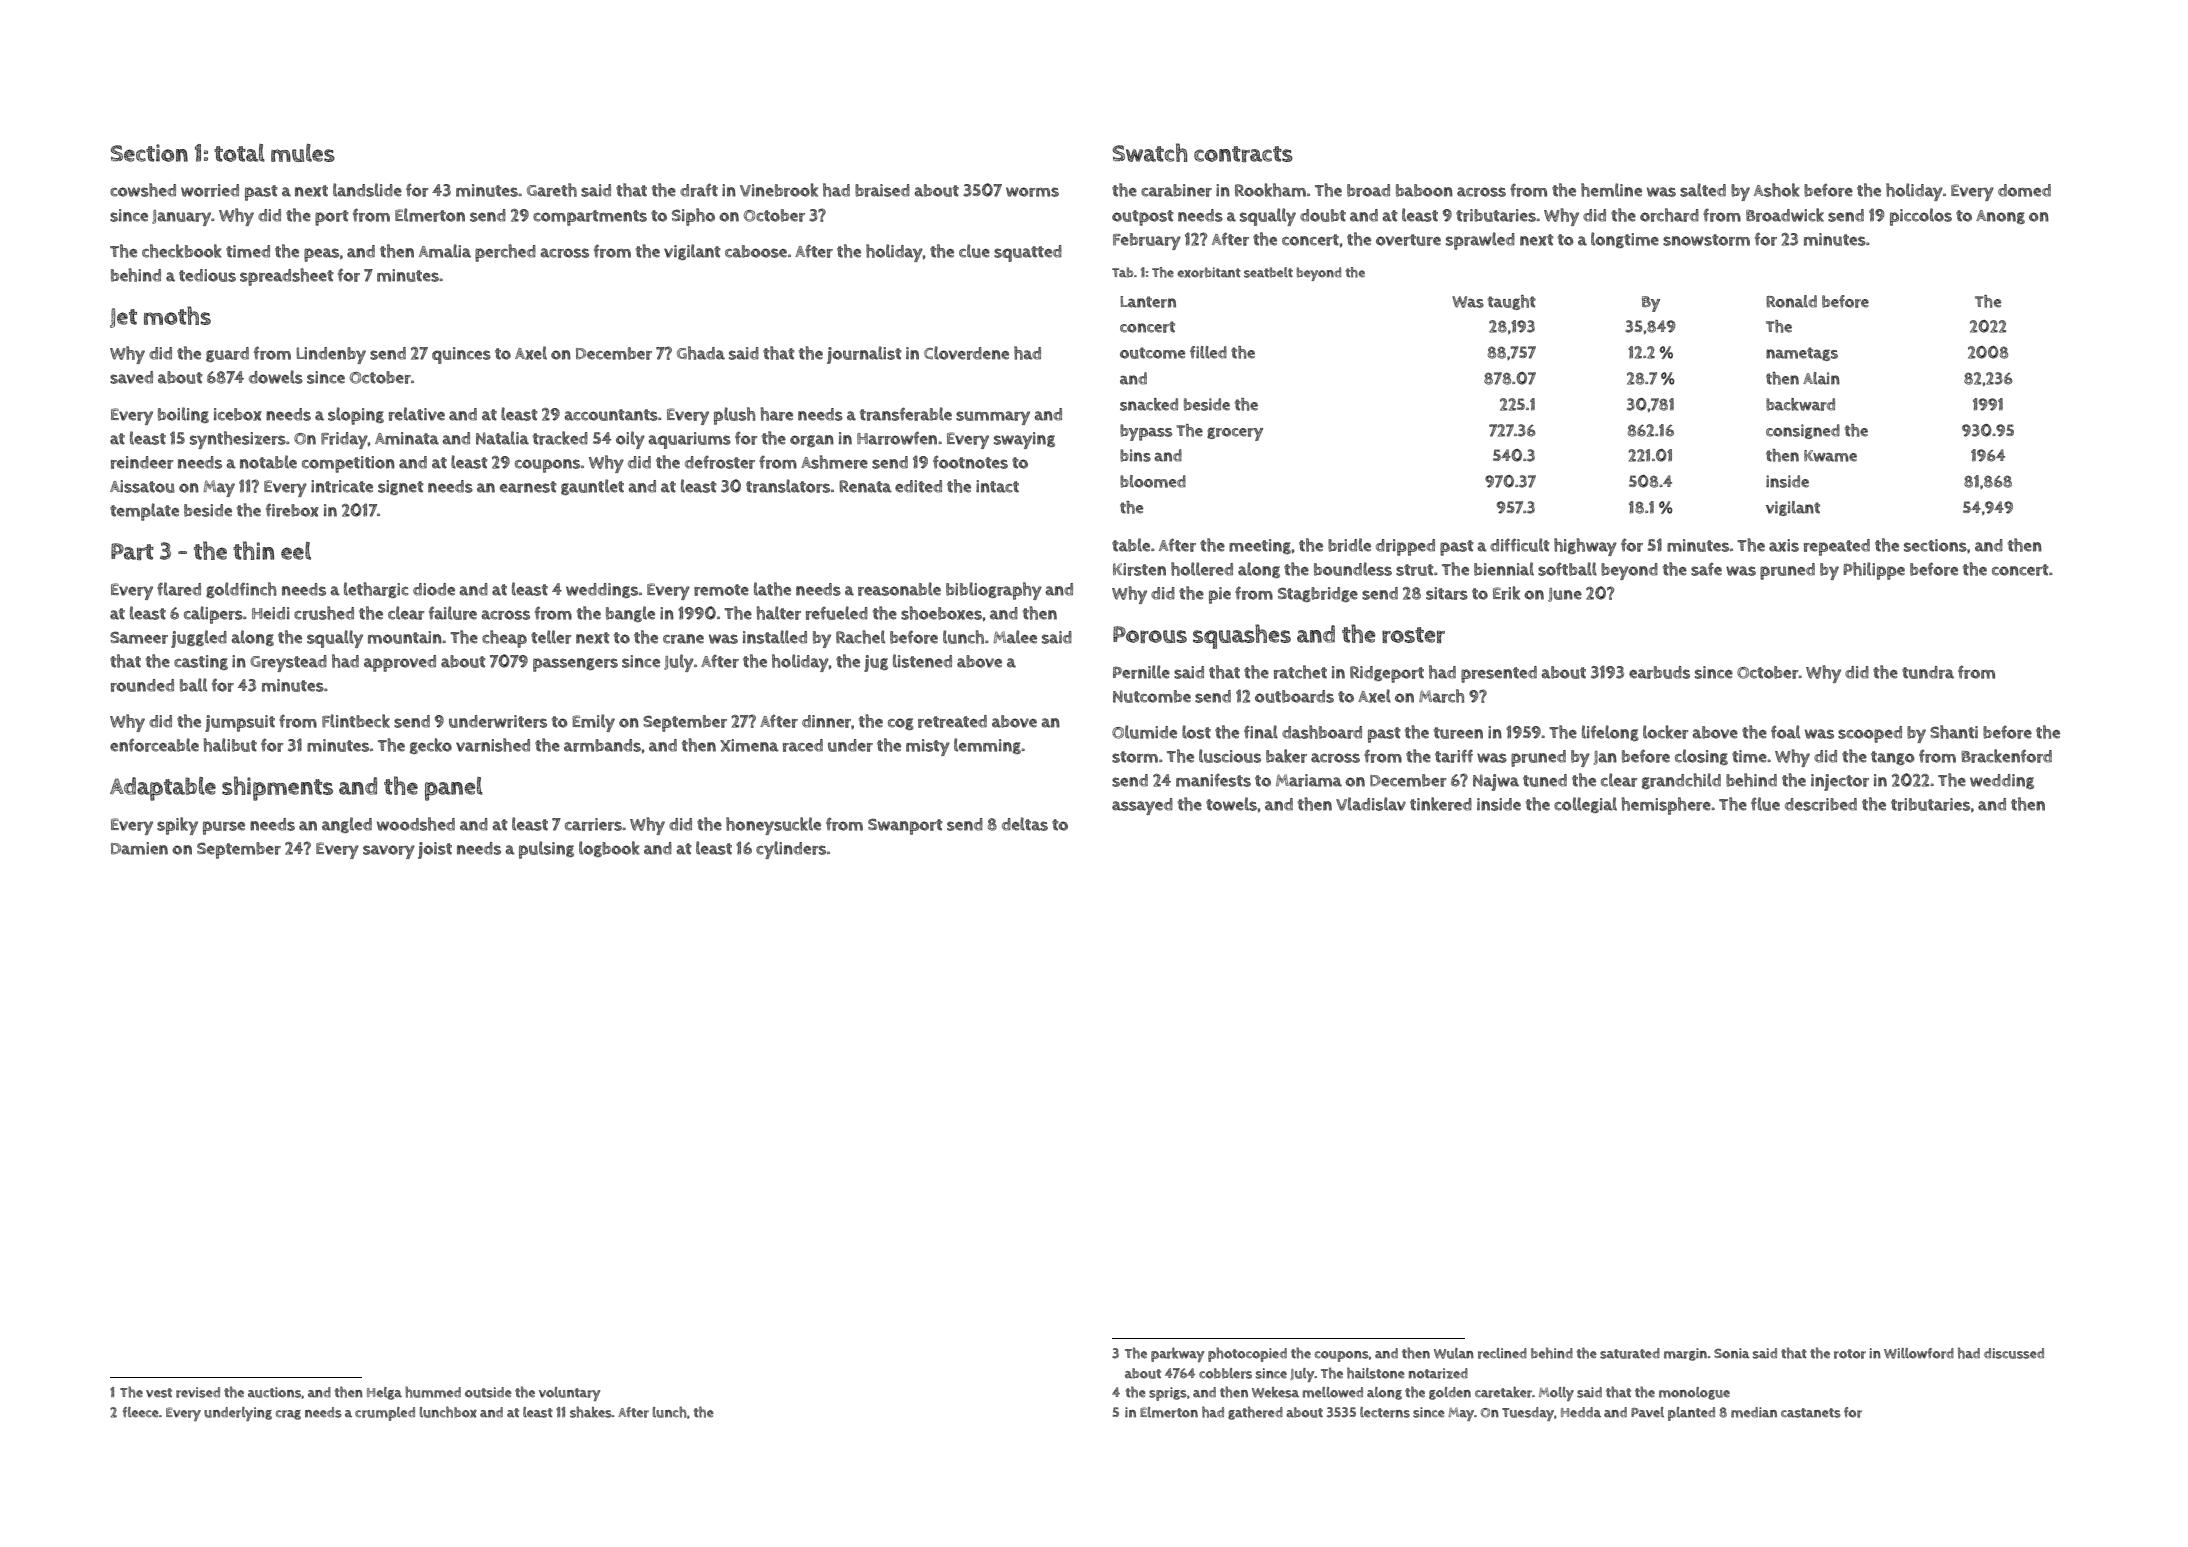 Image resolution: width=2188 pixels, height=1547 pixels. I want to click on sitars, so click(1447, 593).
